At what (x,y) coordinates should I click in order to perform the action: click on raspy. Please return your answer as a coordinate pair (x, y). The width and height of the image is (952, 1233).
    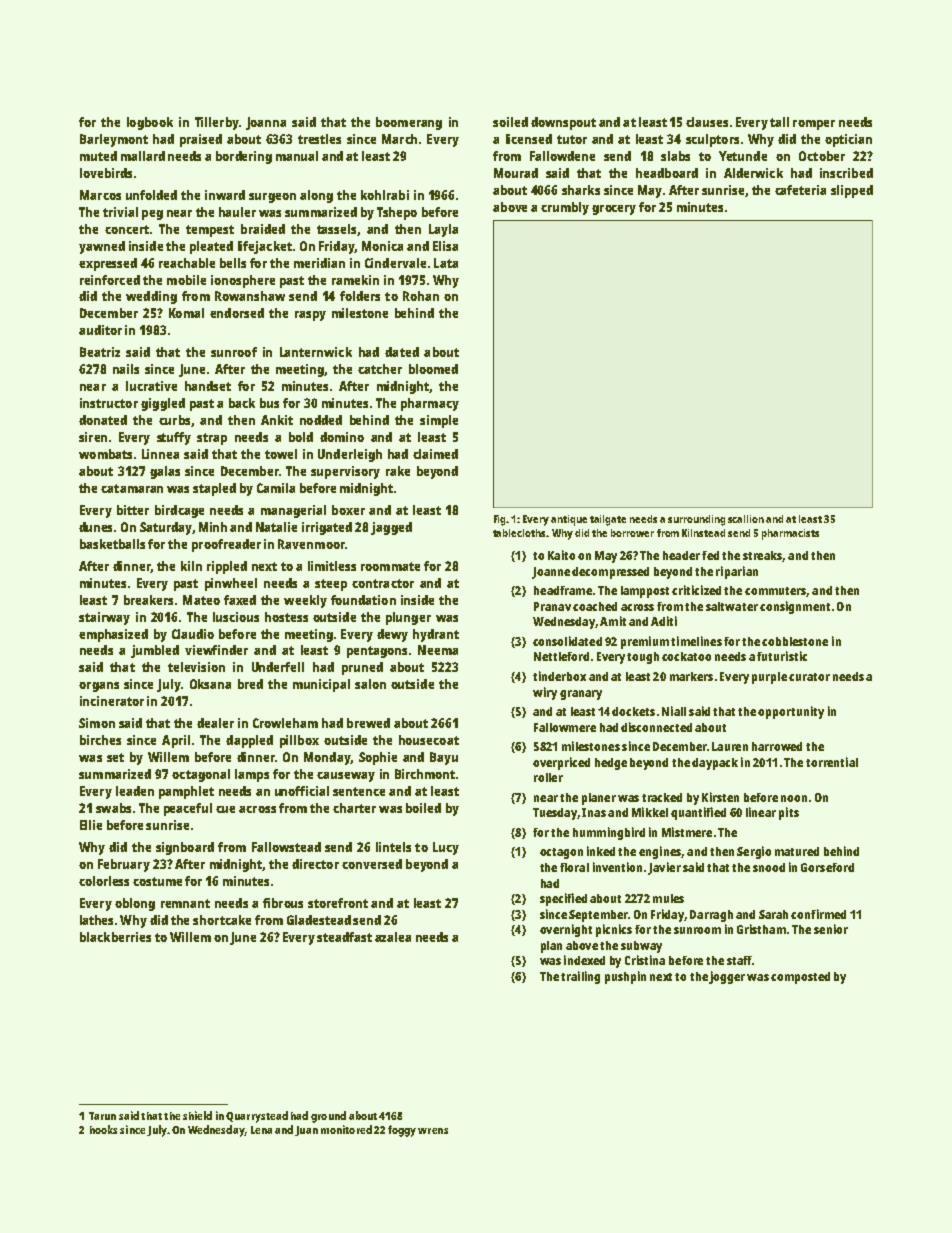
    Looking at the image, I should click on (310, 316).
